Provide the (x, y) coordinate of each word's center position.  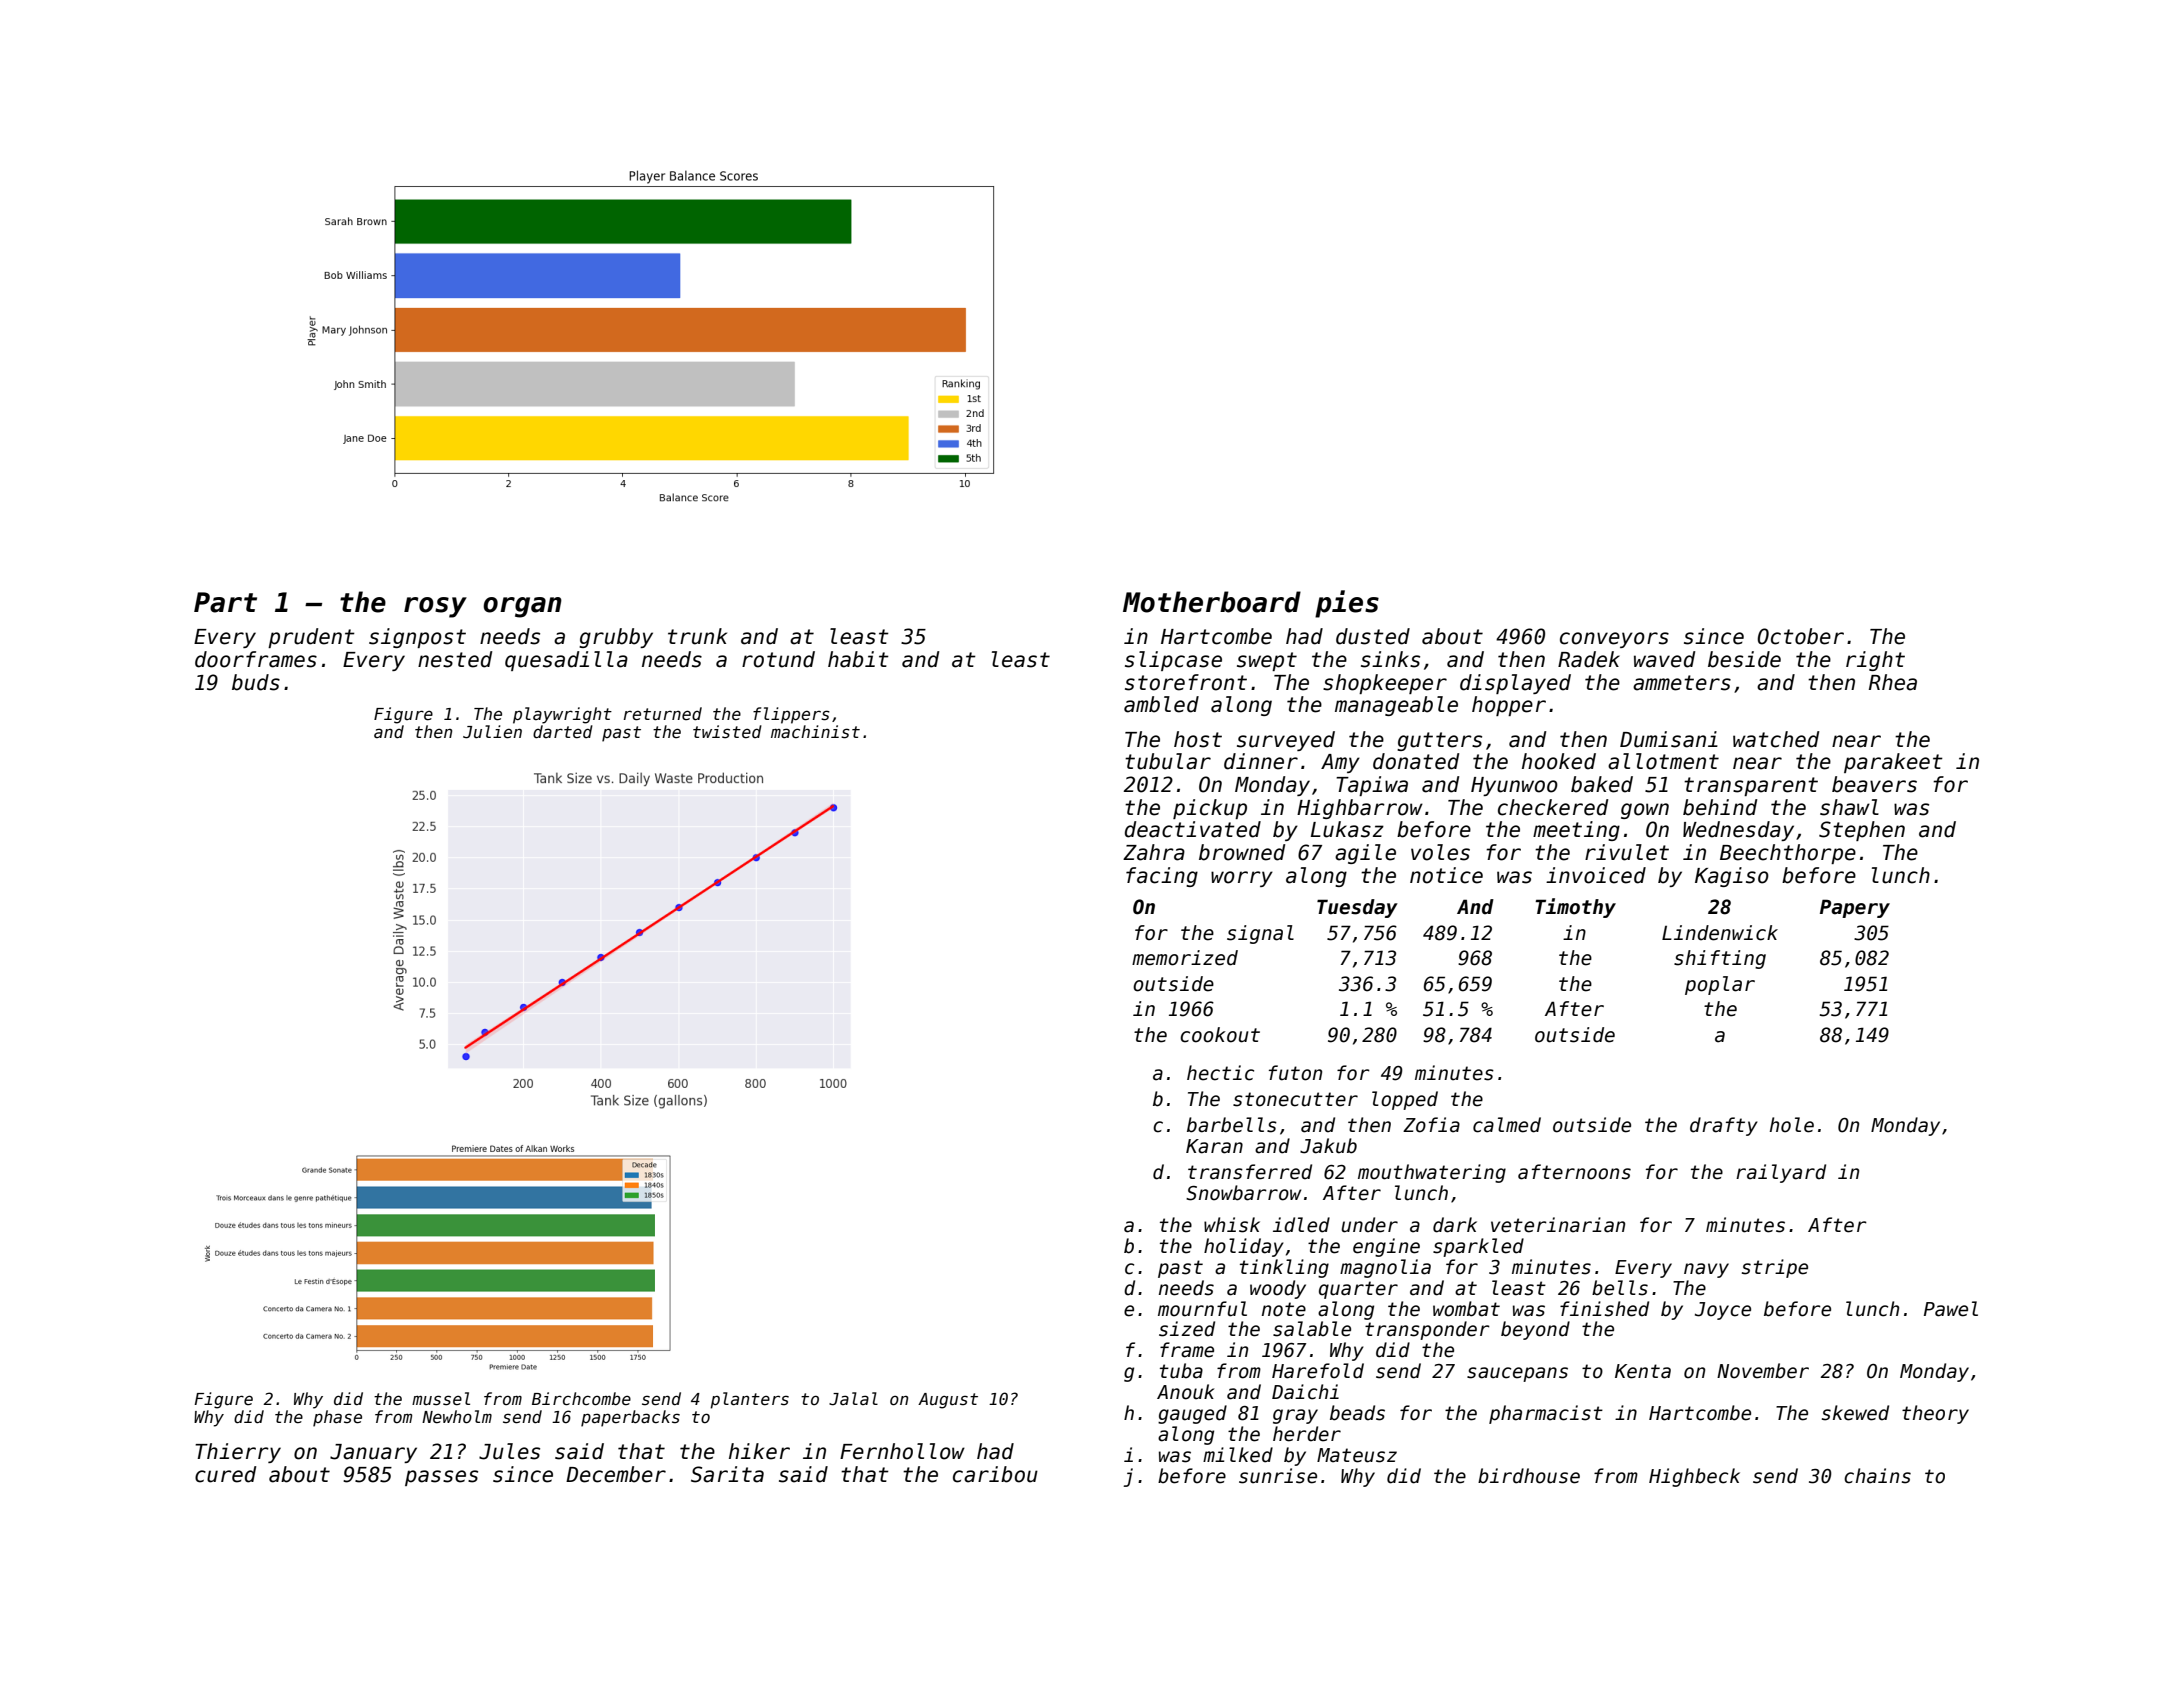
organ (522, 607)
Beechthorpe (1788, 854)
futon (1295, 1073)
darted (563, 732)
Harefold (1318, 1371)
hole (1792, 1125)
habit (858, 659)
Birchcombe (581, 1399)
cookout (1220, 1035)
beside (1744, 659)
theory (1935, 1414)
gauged (1192, 1414)
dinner (1261, 761)
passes (441, 1478)
